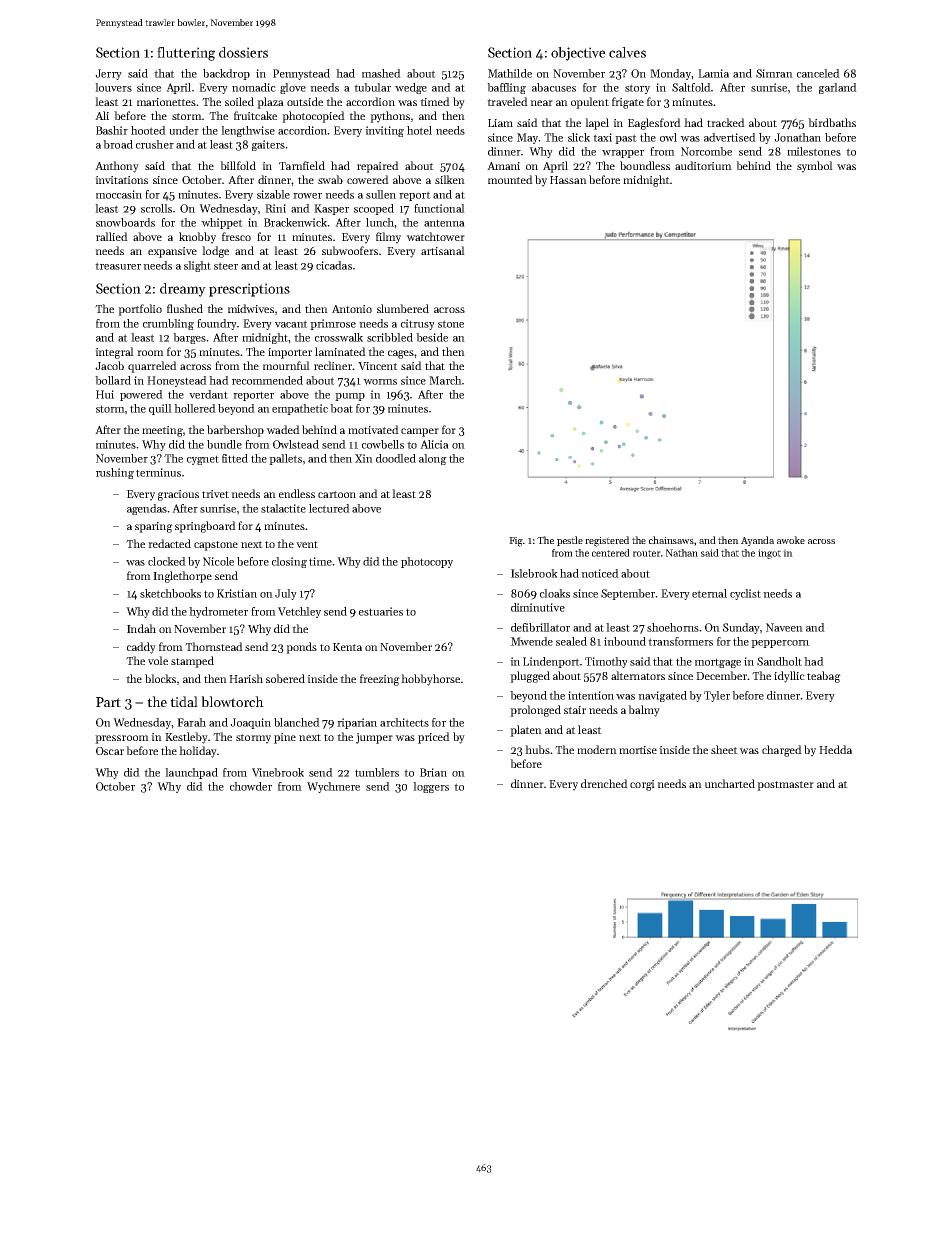  Describe the element at coordinates (818, 73) in the screenshot. I see `canceled` at that location.
